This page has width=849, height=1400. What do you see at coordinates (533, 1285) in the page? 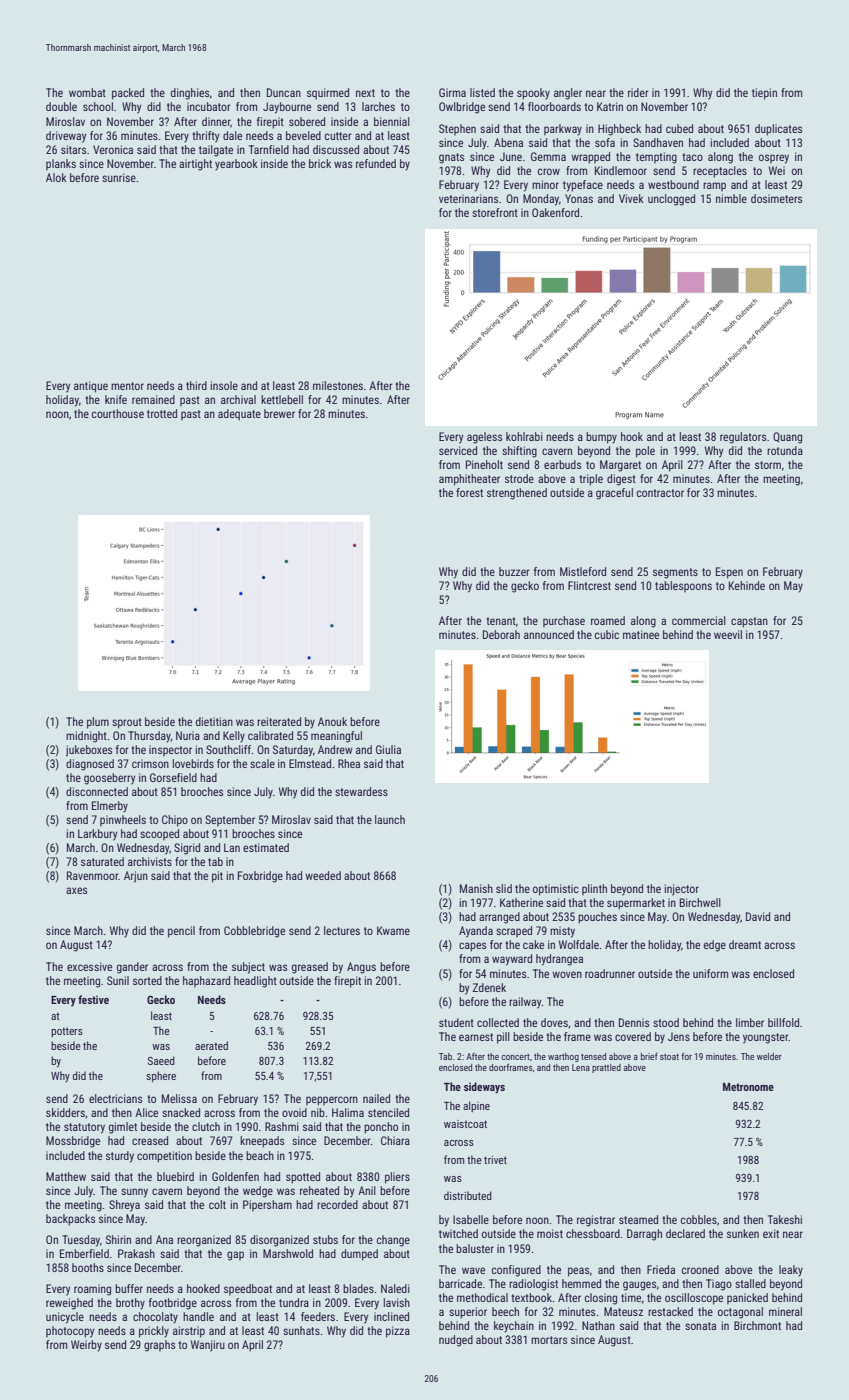
I see `radiologist` at bounding box center [533, 1285].
